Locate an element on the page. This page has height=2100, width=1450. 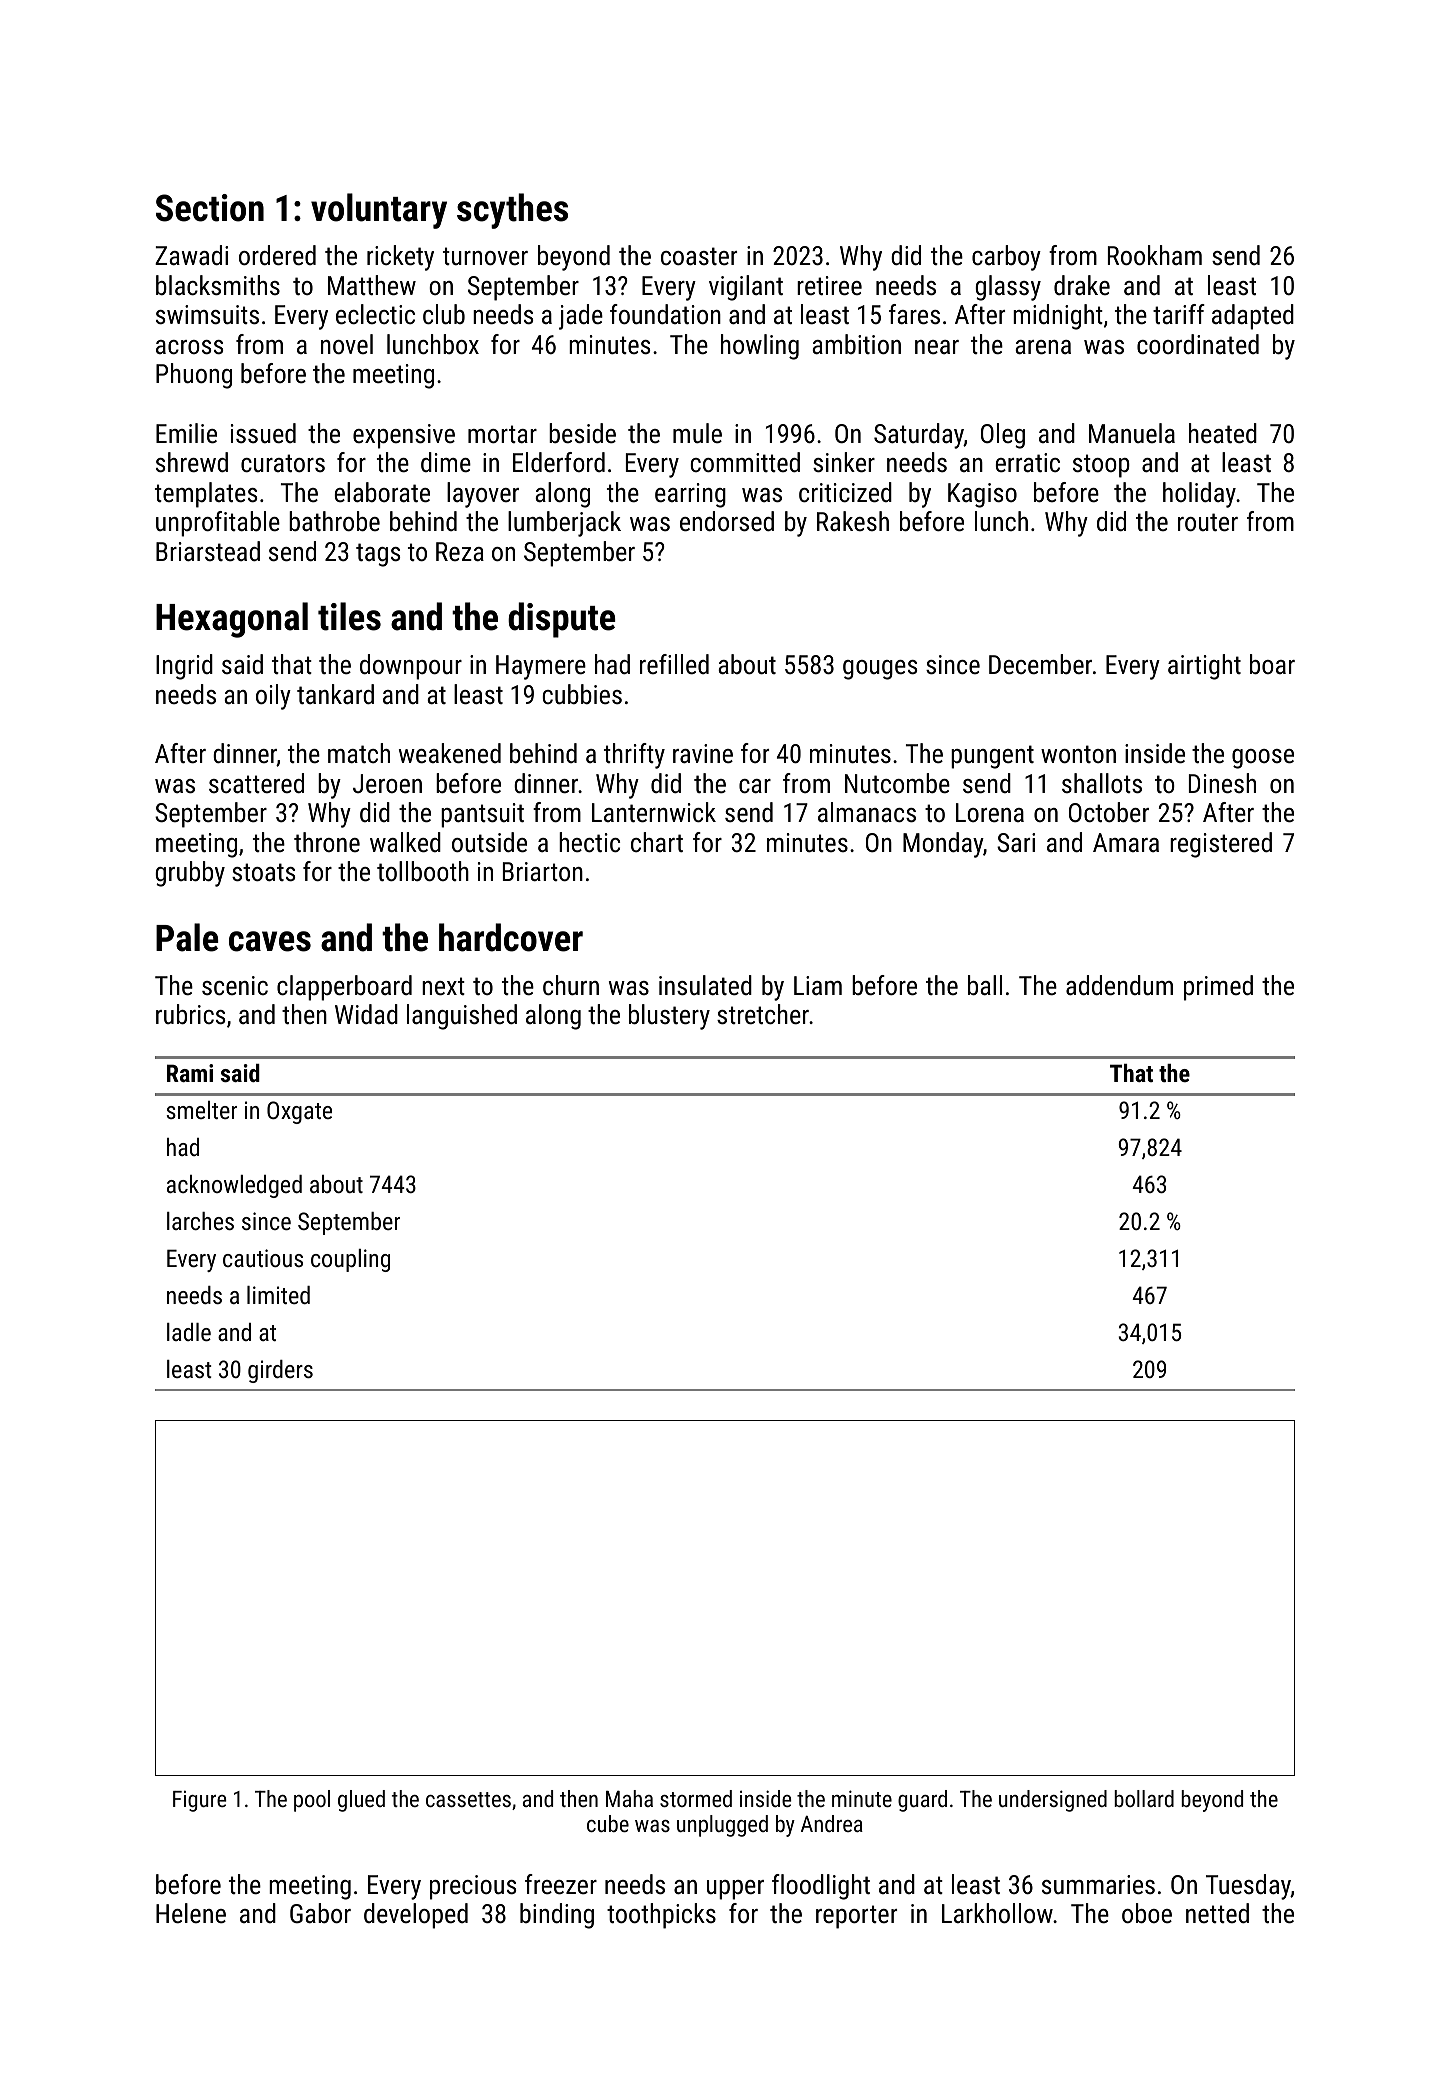
addendum is located at coordinates (1119, 985).
